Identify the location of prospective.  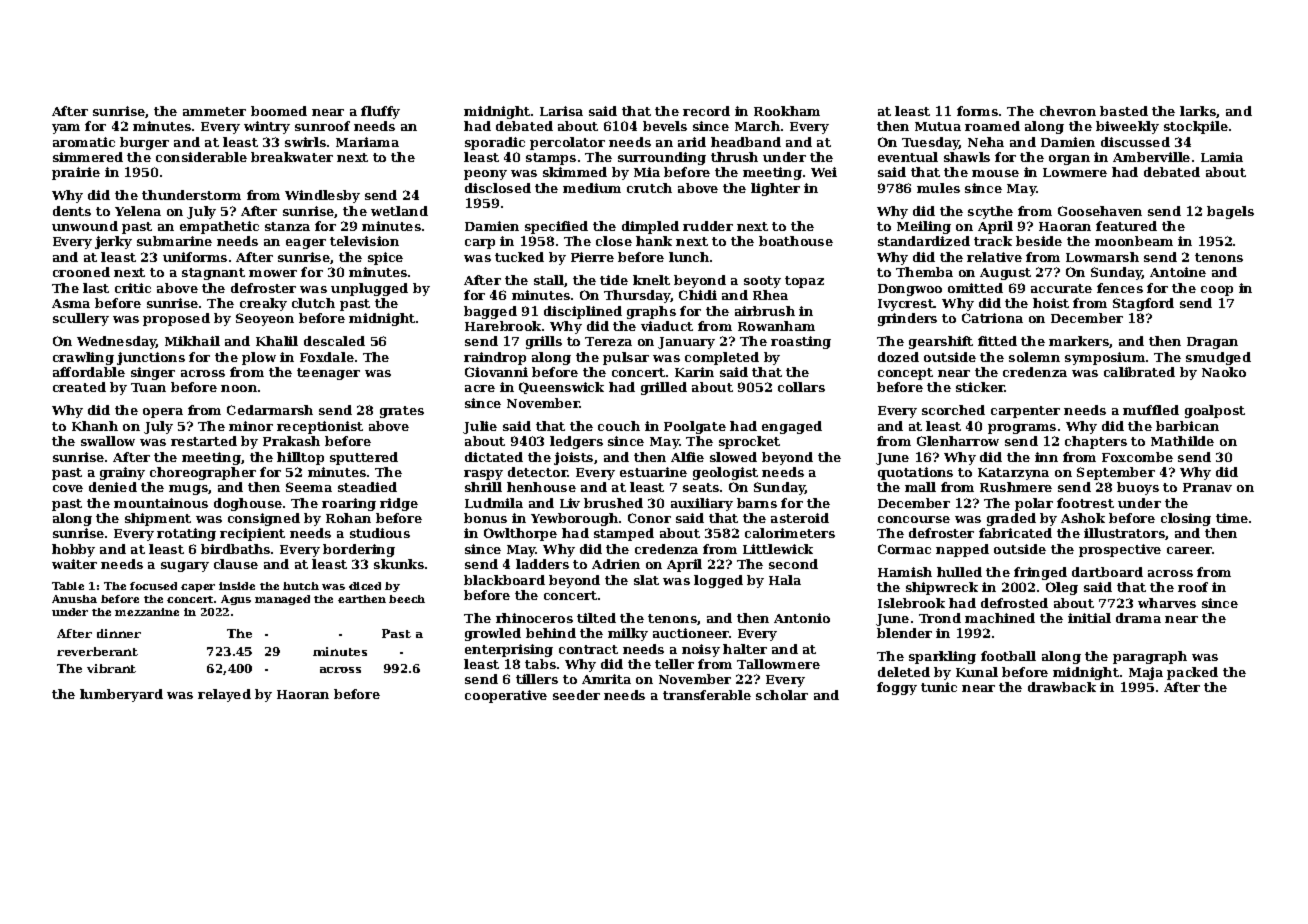
(1120, 550).
